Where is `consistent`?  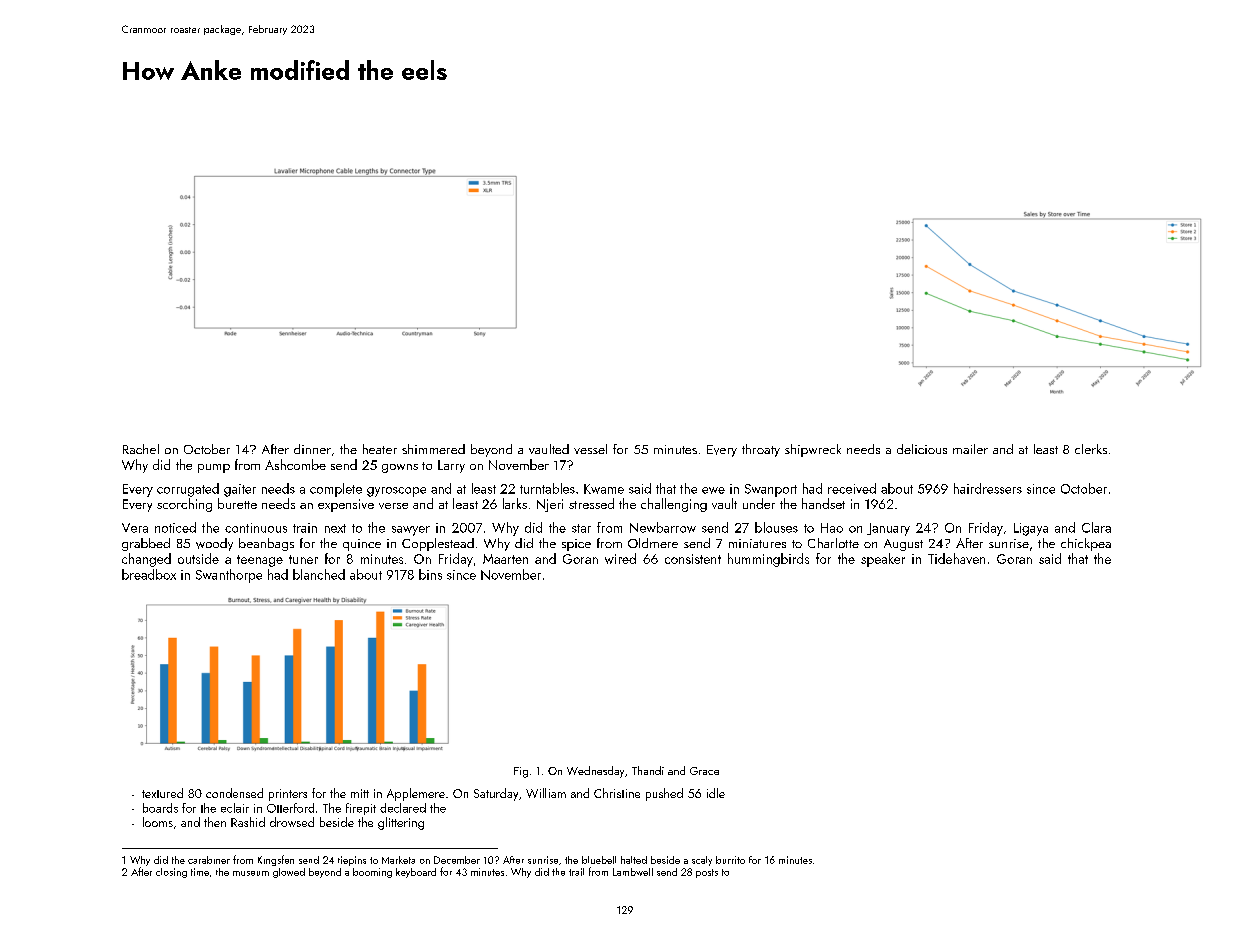 consistent is located at coordinates (693, 559).
